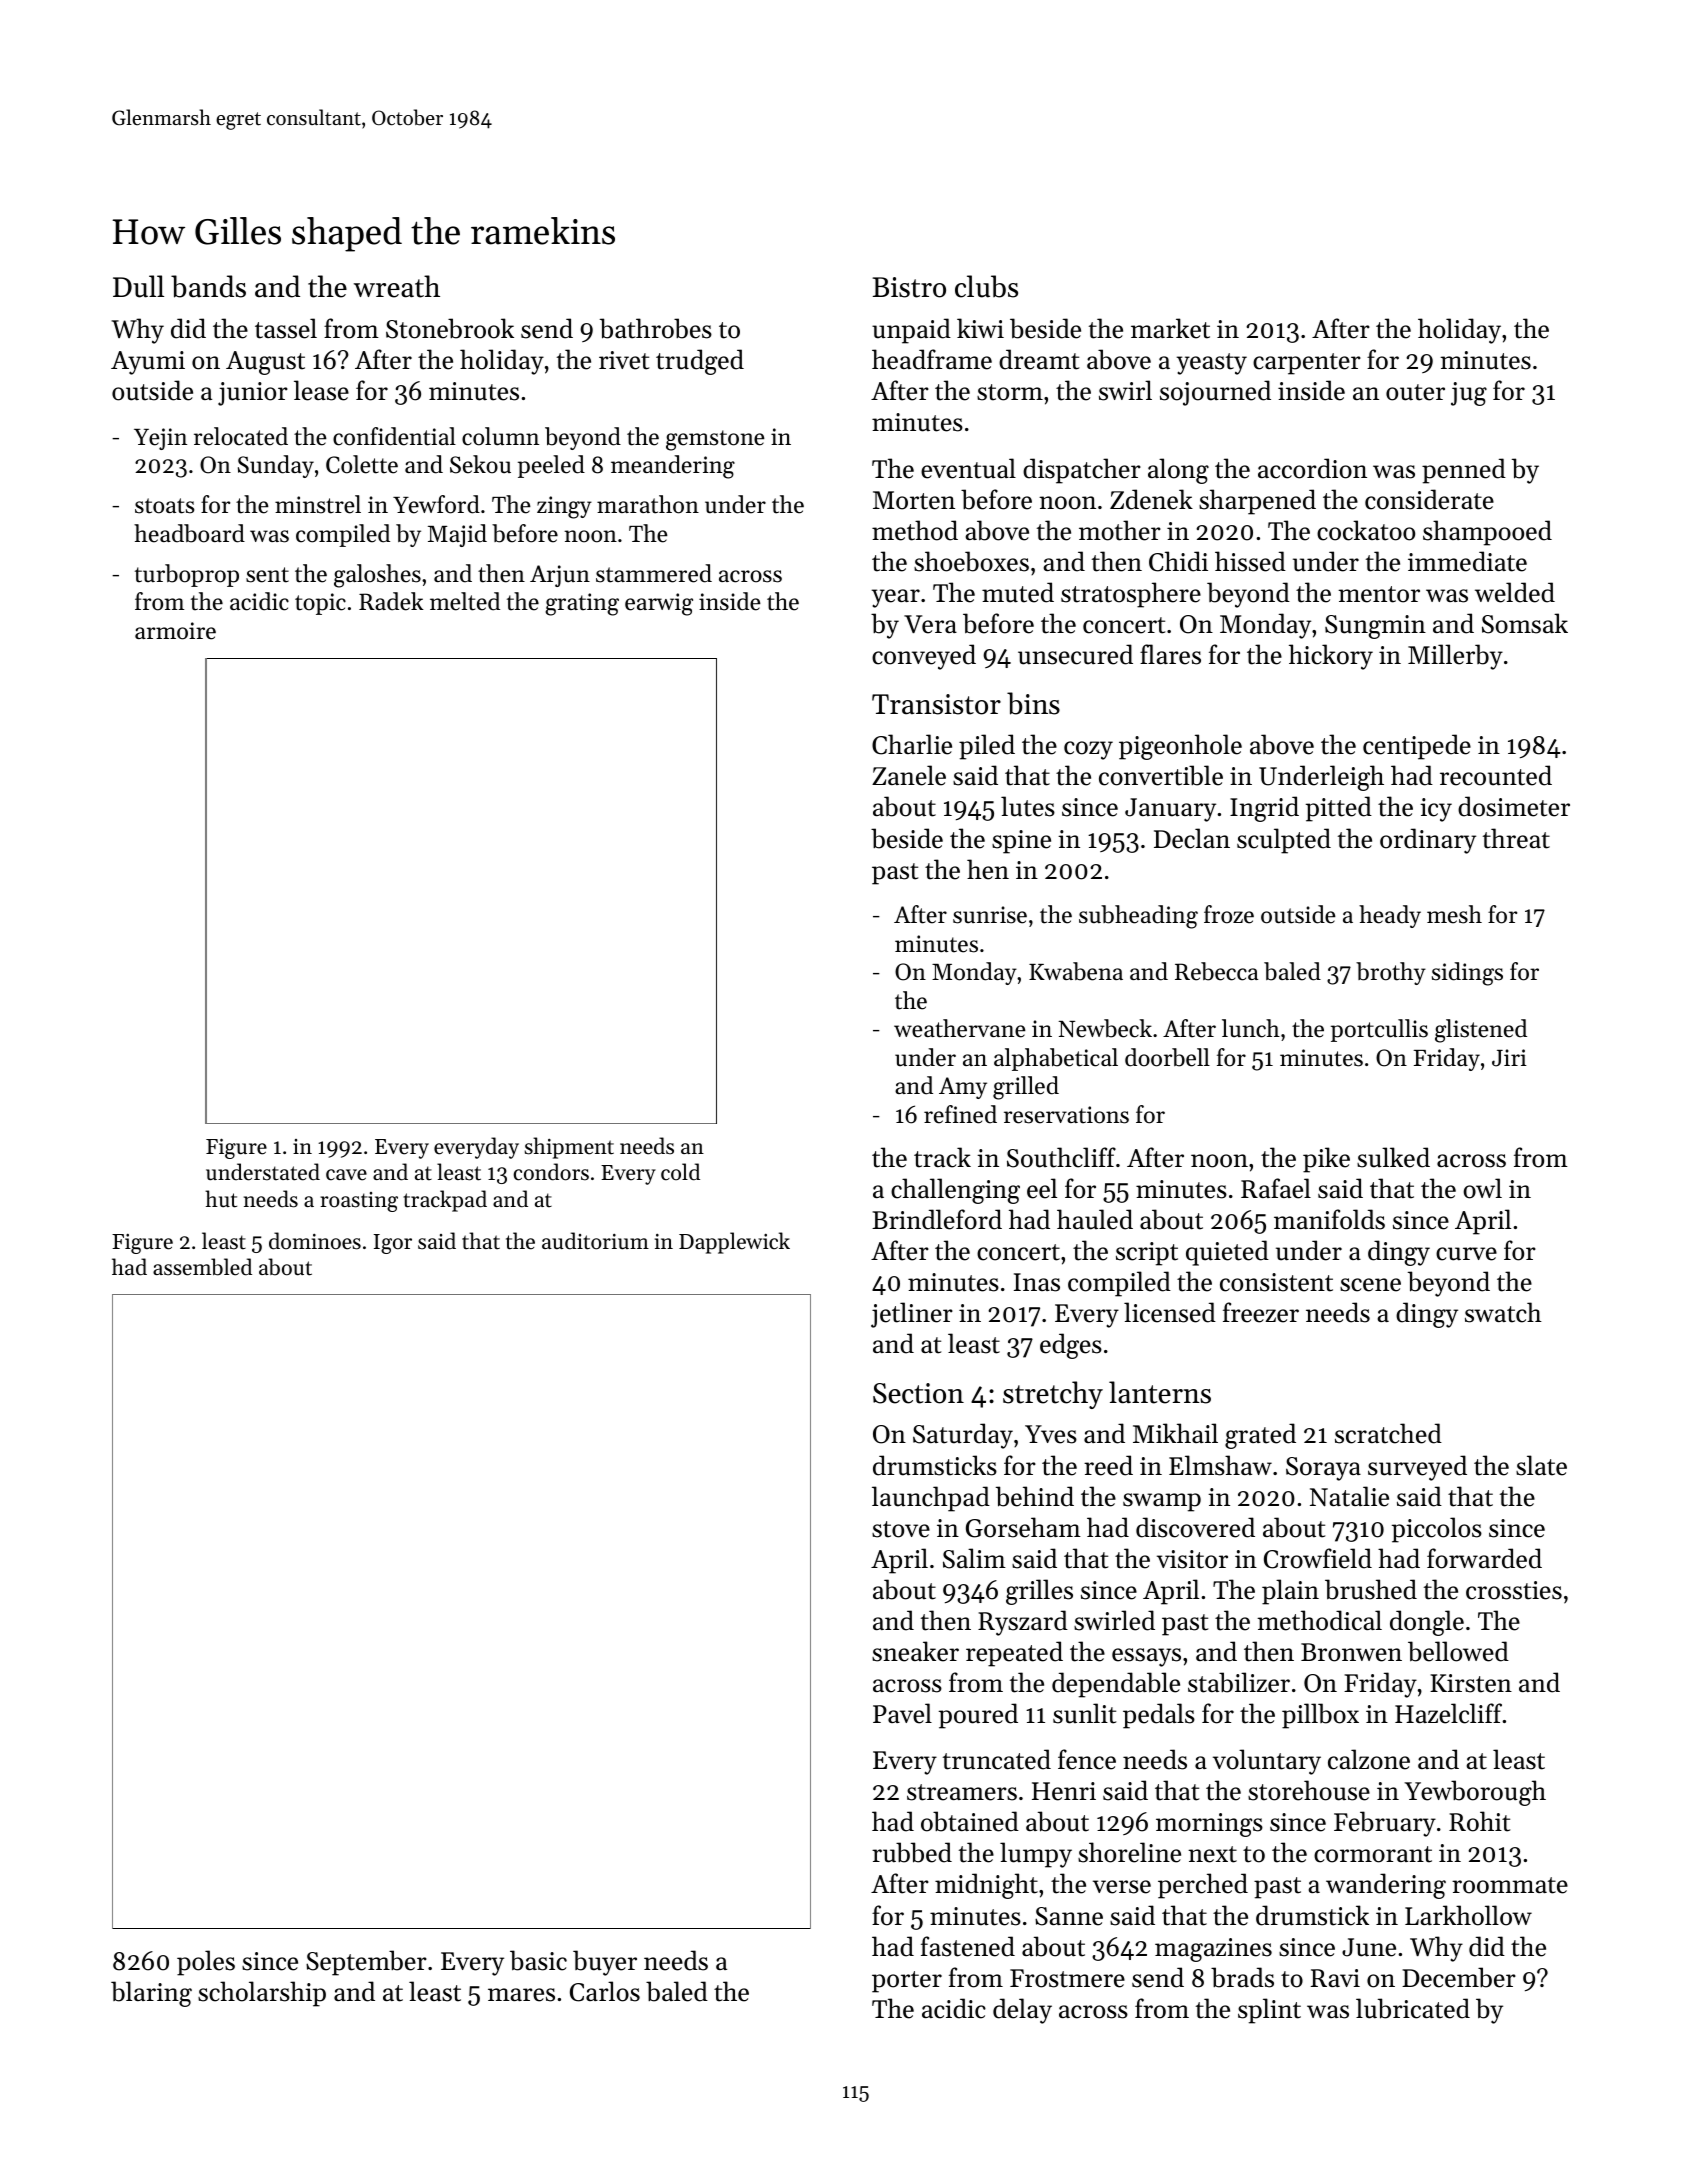 The image size is (1683, 2178). What do you see at coordinates (901, 1529) in the screenshot?
I see `stove` at bounding box center [901, 1529].
